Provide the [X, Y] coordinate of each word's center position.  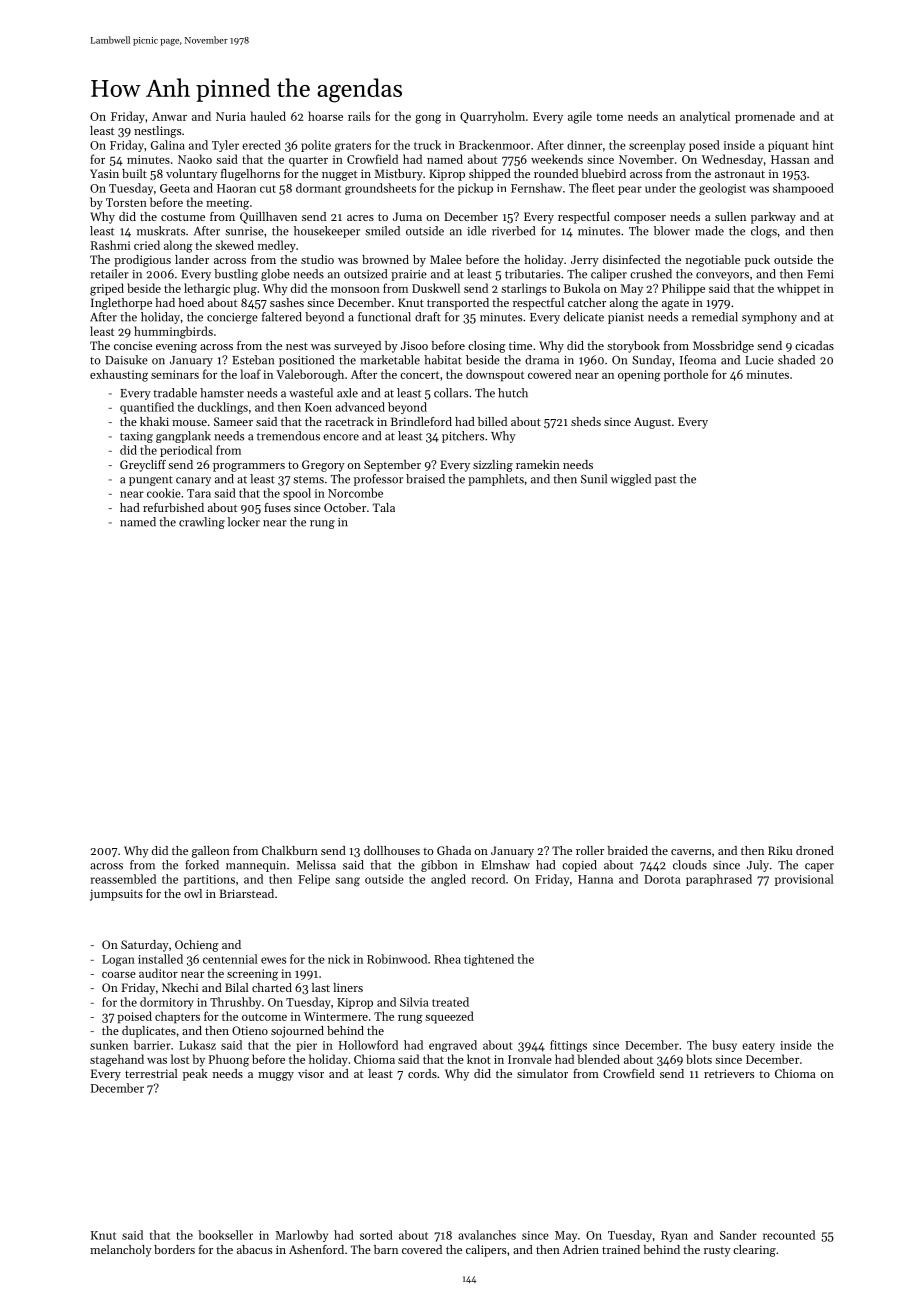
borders [174, 1249]
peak [195, 1075]
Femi [820, 274]
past [665, 481]
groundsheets [380, 189]
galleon [211, 852]
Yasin [104, 173]
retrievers [729, 1073]
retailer [109, 274]
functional [384, 317]
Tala [384, 507]
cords [422, 1073]
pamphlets [496, 480]
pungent [151, 481]
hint [822, 145]
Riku [780, 850]
